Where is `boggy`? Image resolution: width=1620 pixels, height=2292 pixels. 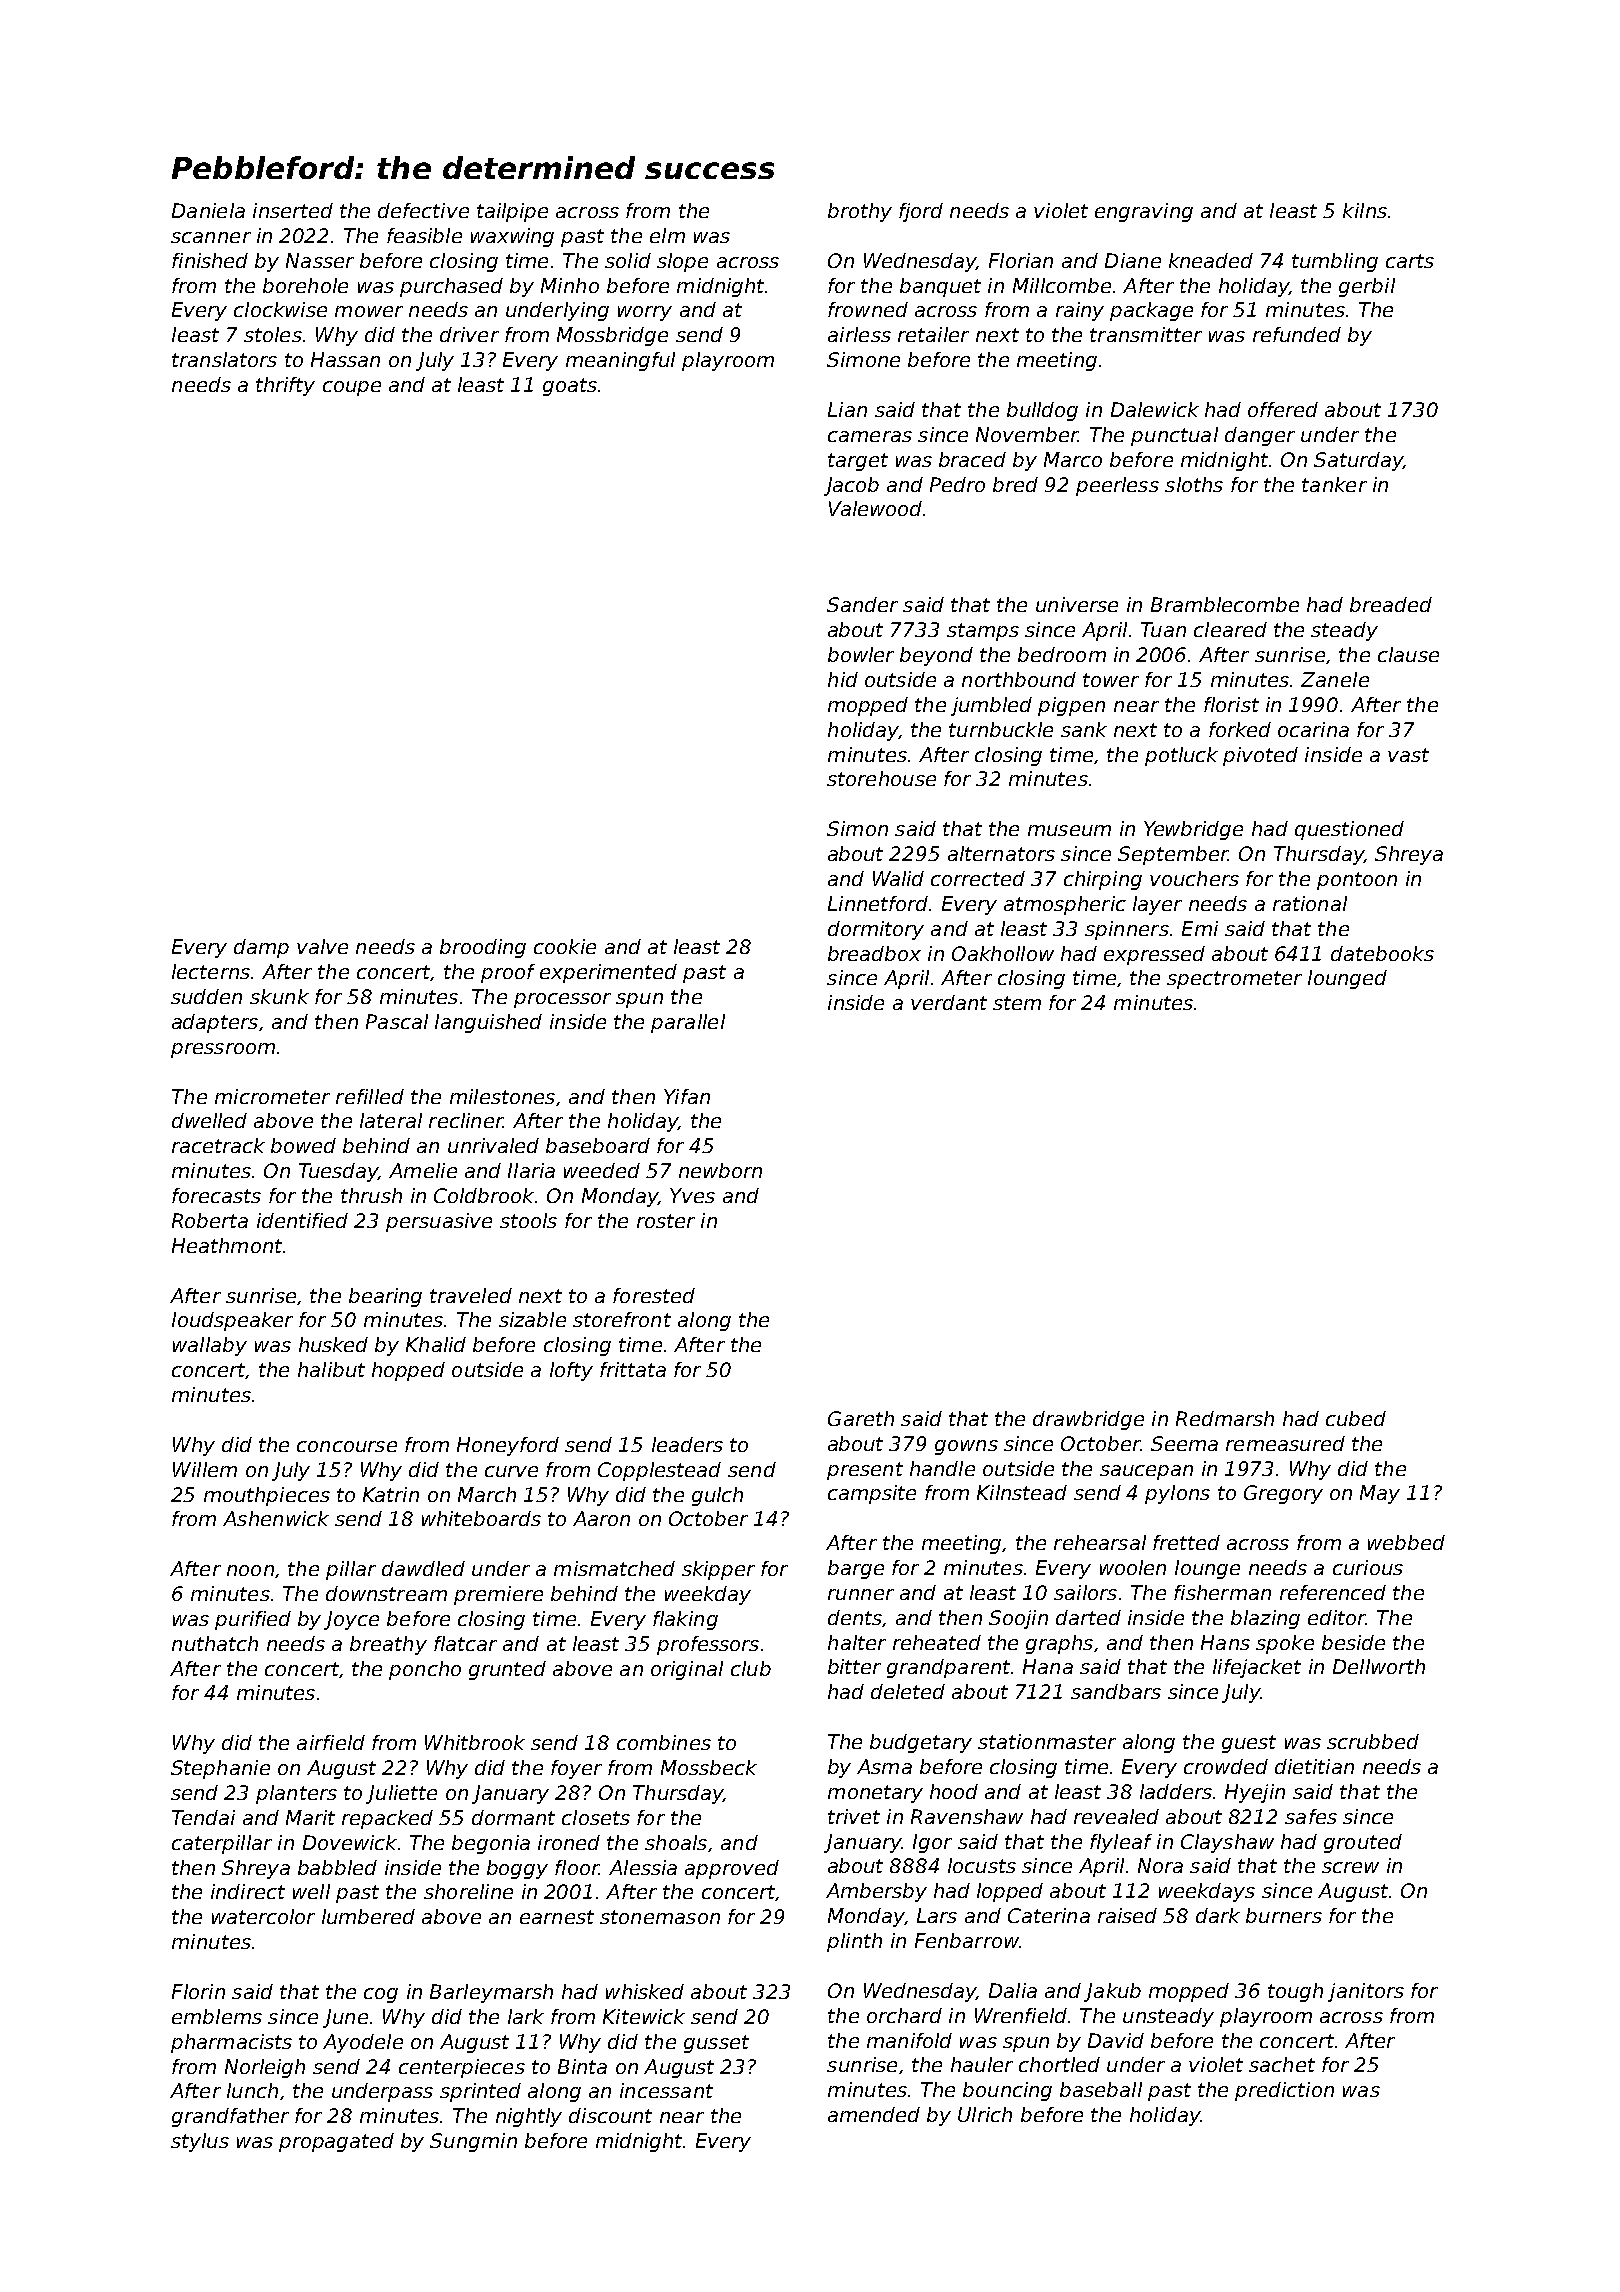
boggy is located at coordinates (517, 1869).
